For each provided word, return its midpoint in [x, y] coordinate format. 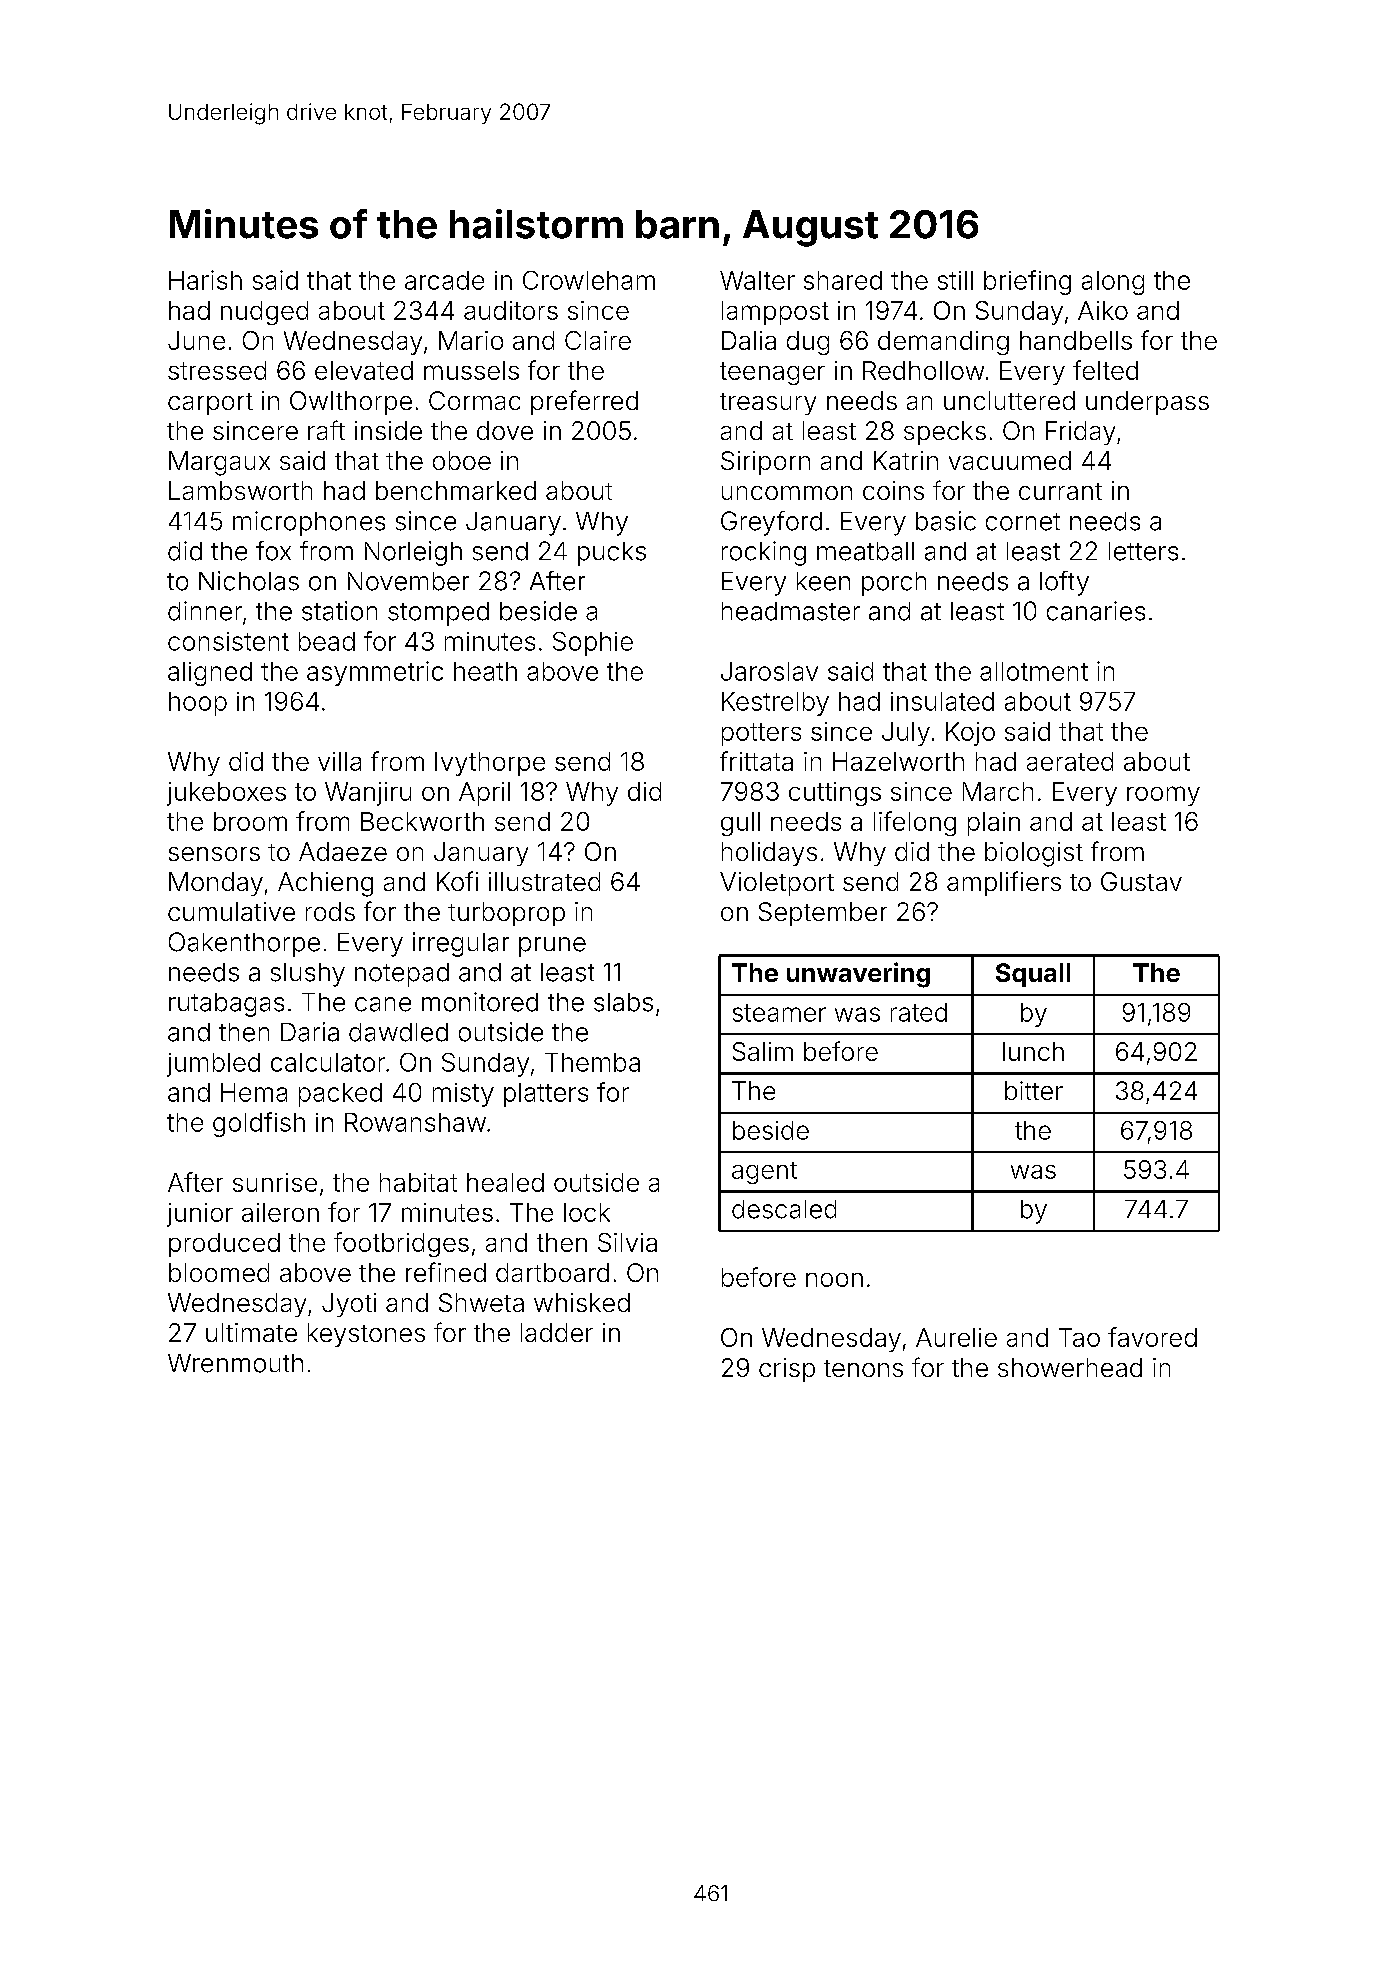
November [408, 581]
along [1113, 283]
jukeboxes [226, 794]
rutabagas [226, 1005]
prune [552, 947]
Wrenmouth [235, 1363]
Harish [205, 280]
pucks [612, 554]
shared [843, 280]
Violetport [777, 884]
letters [1143, 551]
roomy [1163, 796]
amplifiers [1004, 883]
